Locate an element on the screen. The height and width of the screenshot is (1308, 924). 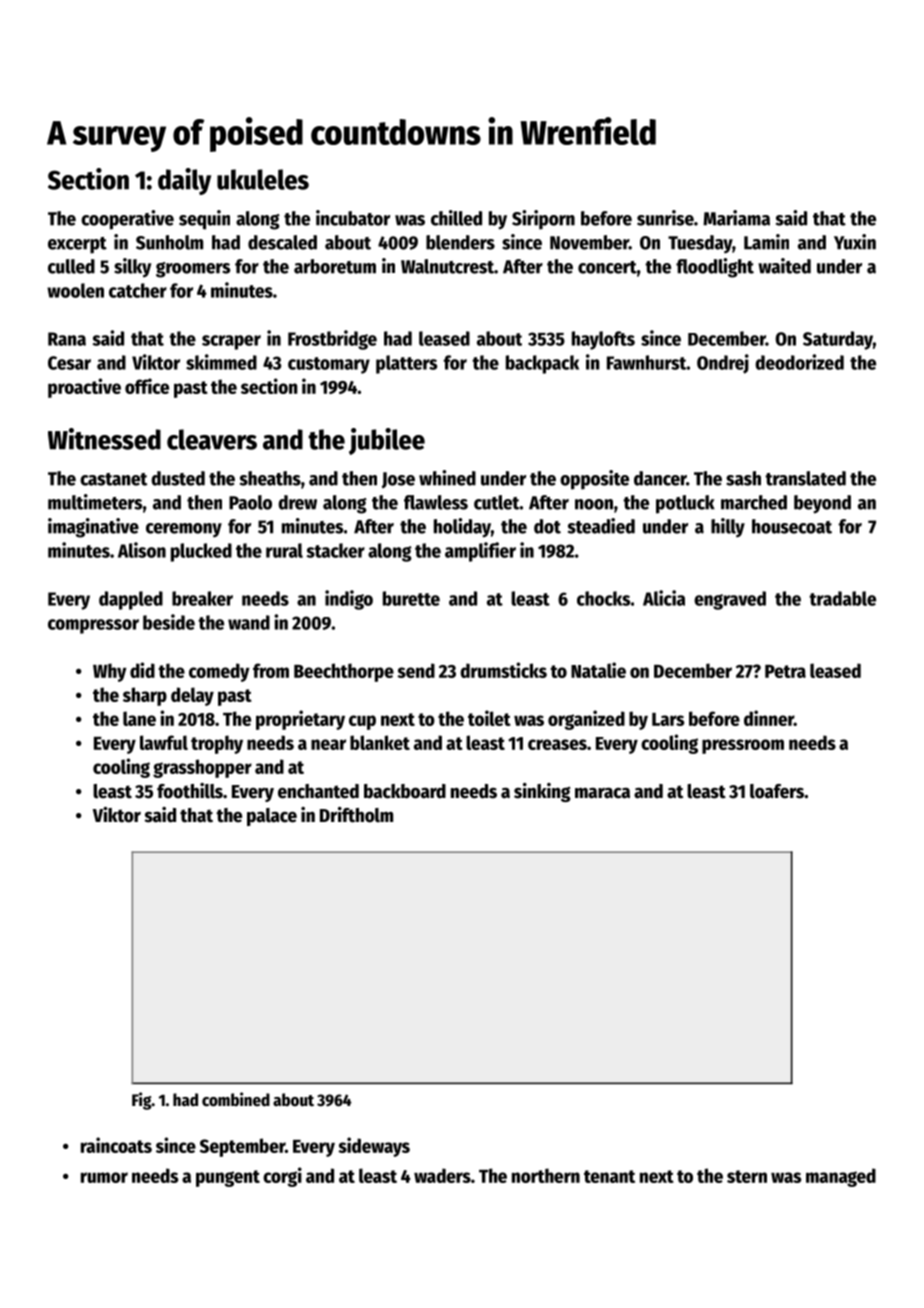
Fig is located at coordinates (141, 1101).
